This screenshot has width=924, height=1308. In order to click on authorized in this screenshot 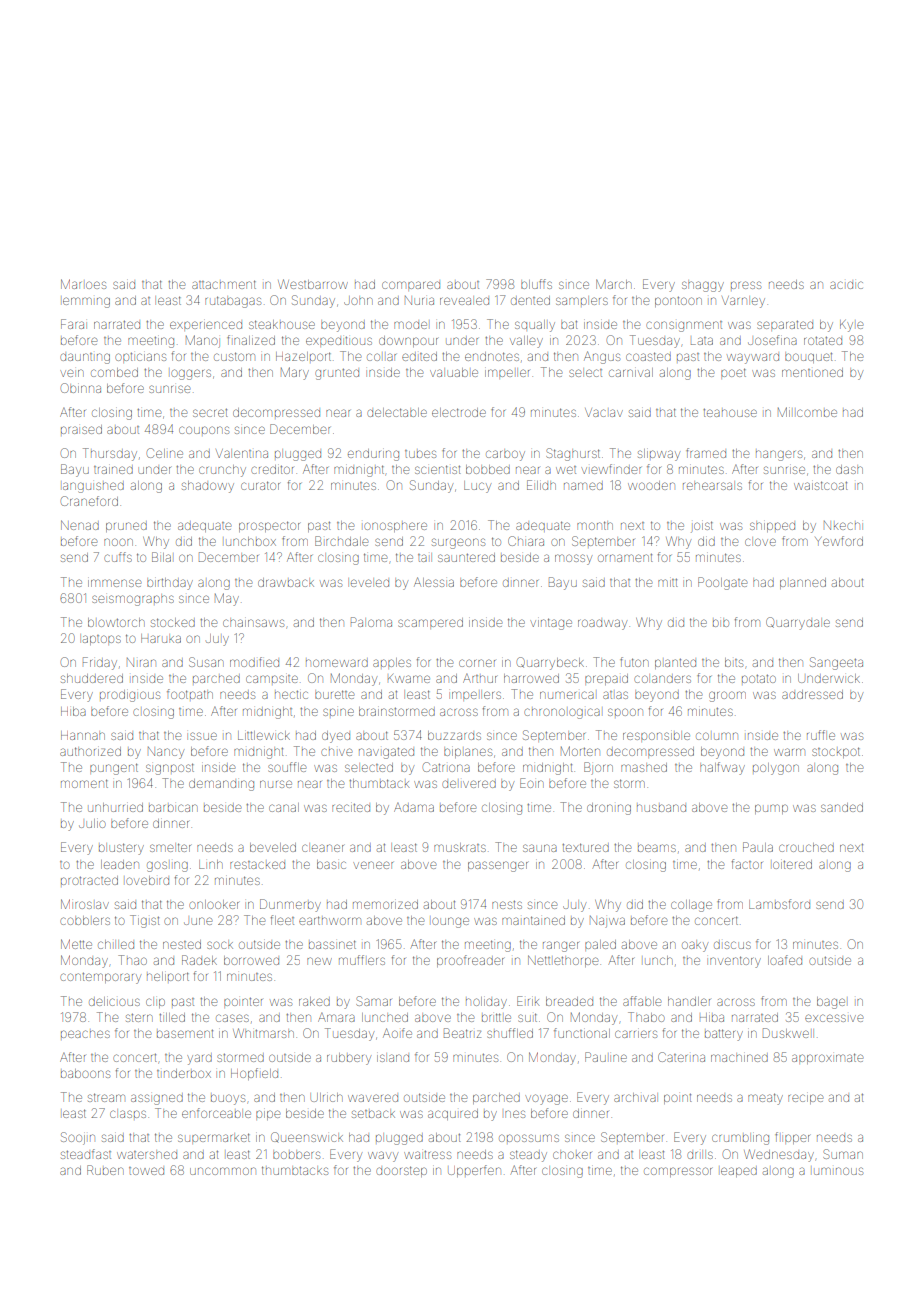, I will do `click(90, 751)`.
